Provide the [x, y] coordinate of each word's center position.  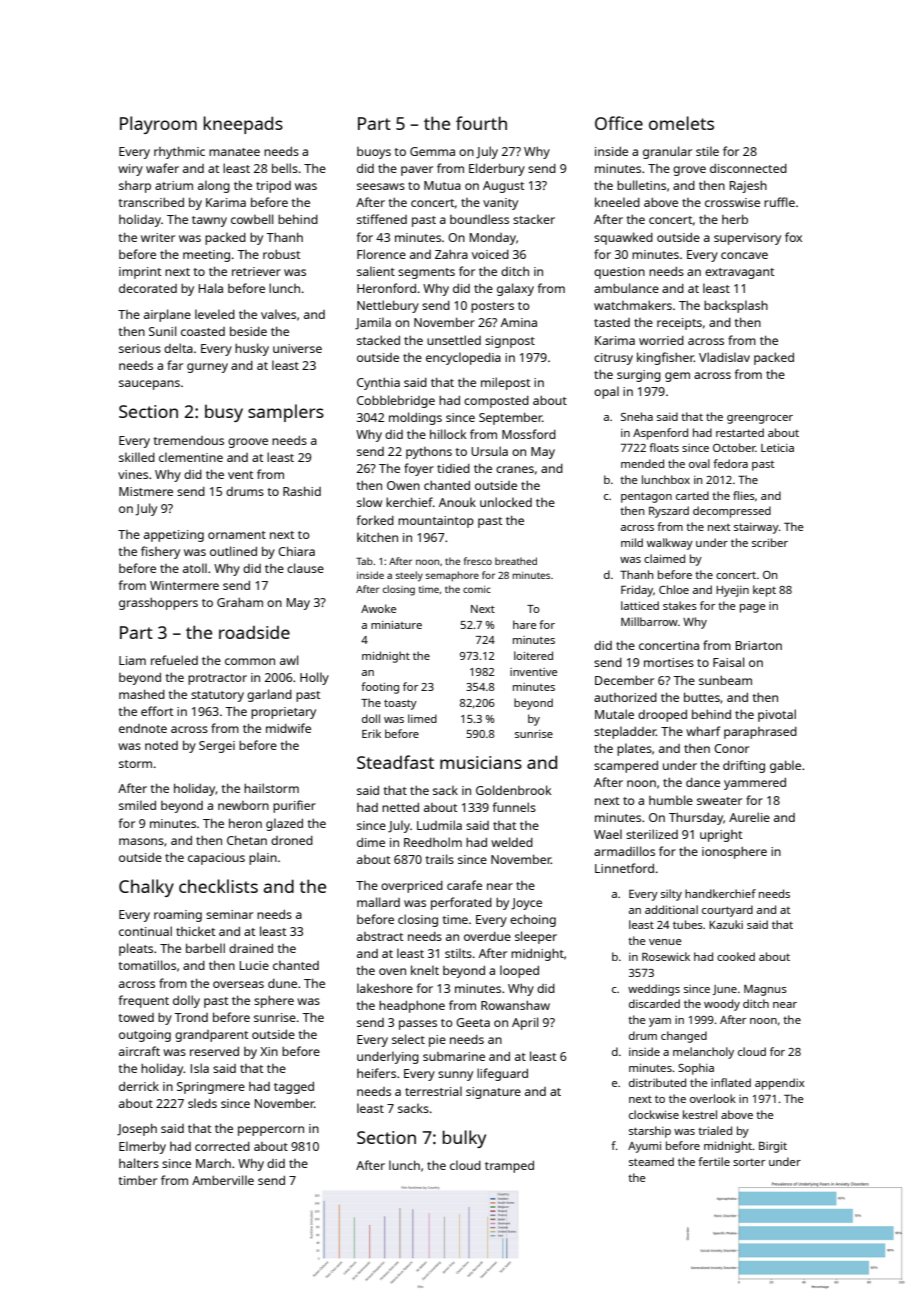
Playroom [158, 125]
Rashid [302, 491]
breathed [516, 561]
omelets [681, 123]
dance [703, 782]
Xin [269, 1051]
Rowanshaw [515, 1005]
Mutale [614, 714]
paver [417, 171]
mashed [142, 694]
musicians [481, 762]
